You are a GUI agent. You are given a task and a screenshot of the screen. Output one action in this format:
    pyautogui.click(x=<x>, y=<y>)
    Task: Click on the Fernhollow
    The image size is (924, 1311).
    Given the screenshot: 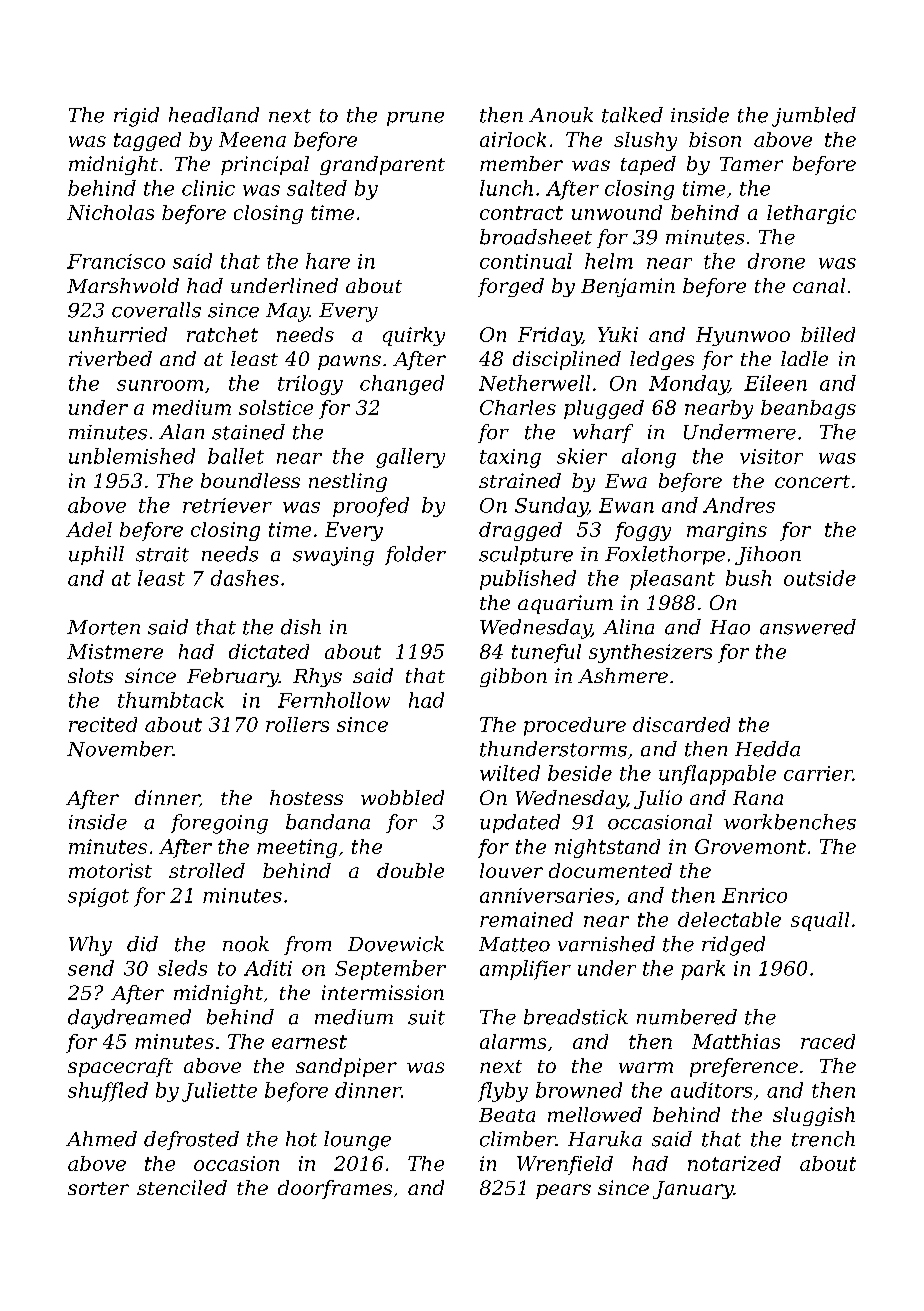 What is the action you would take?
    pyautogui.click(x=334, y=700)
